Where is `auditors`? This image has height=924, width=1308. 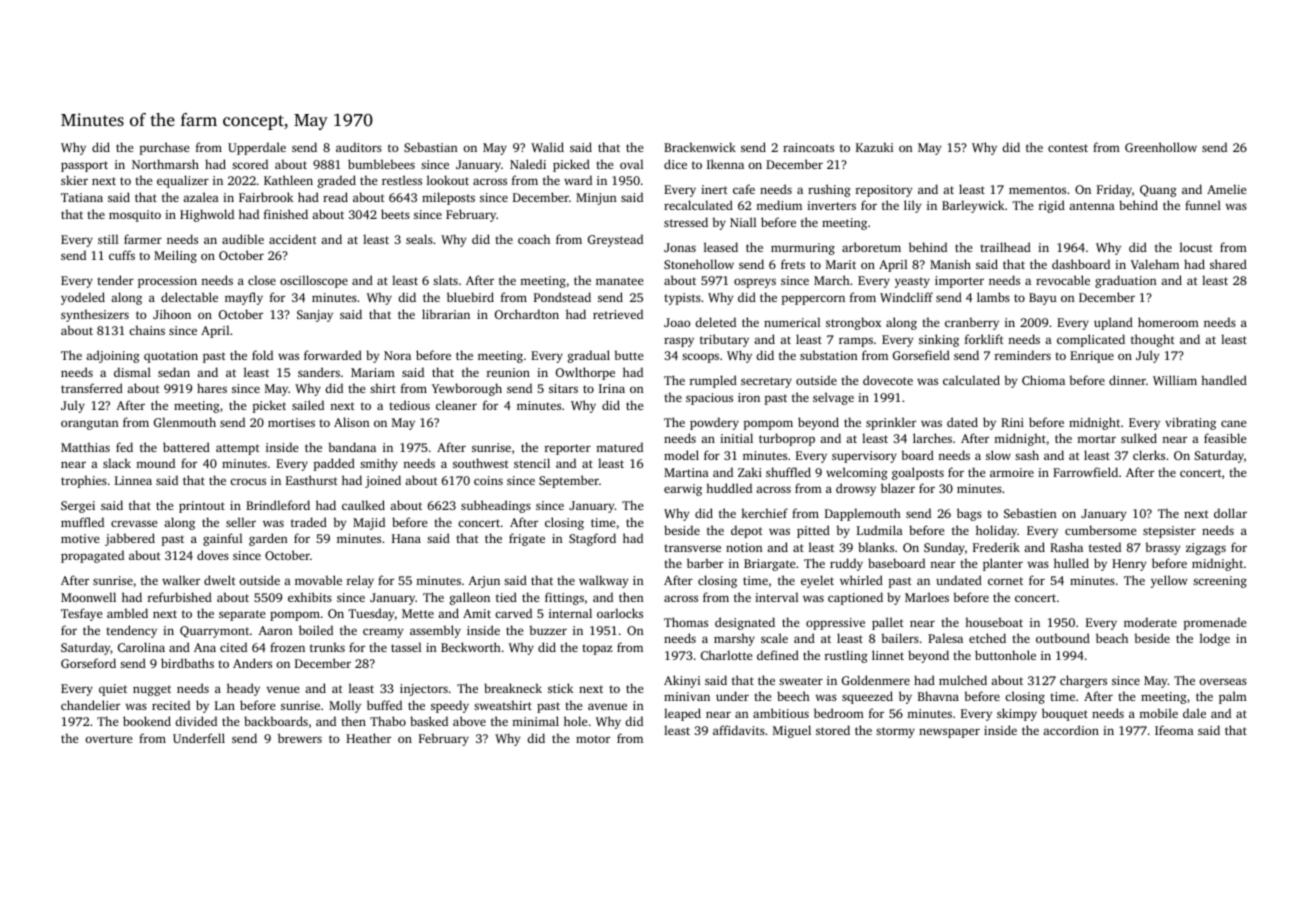 auditors is located at coordinates (359, 147).
